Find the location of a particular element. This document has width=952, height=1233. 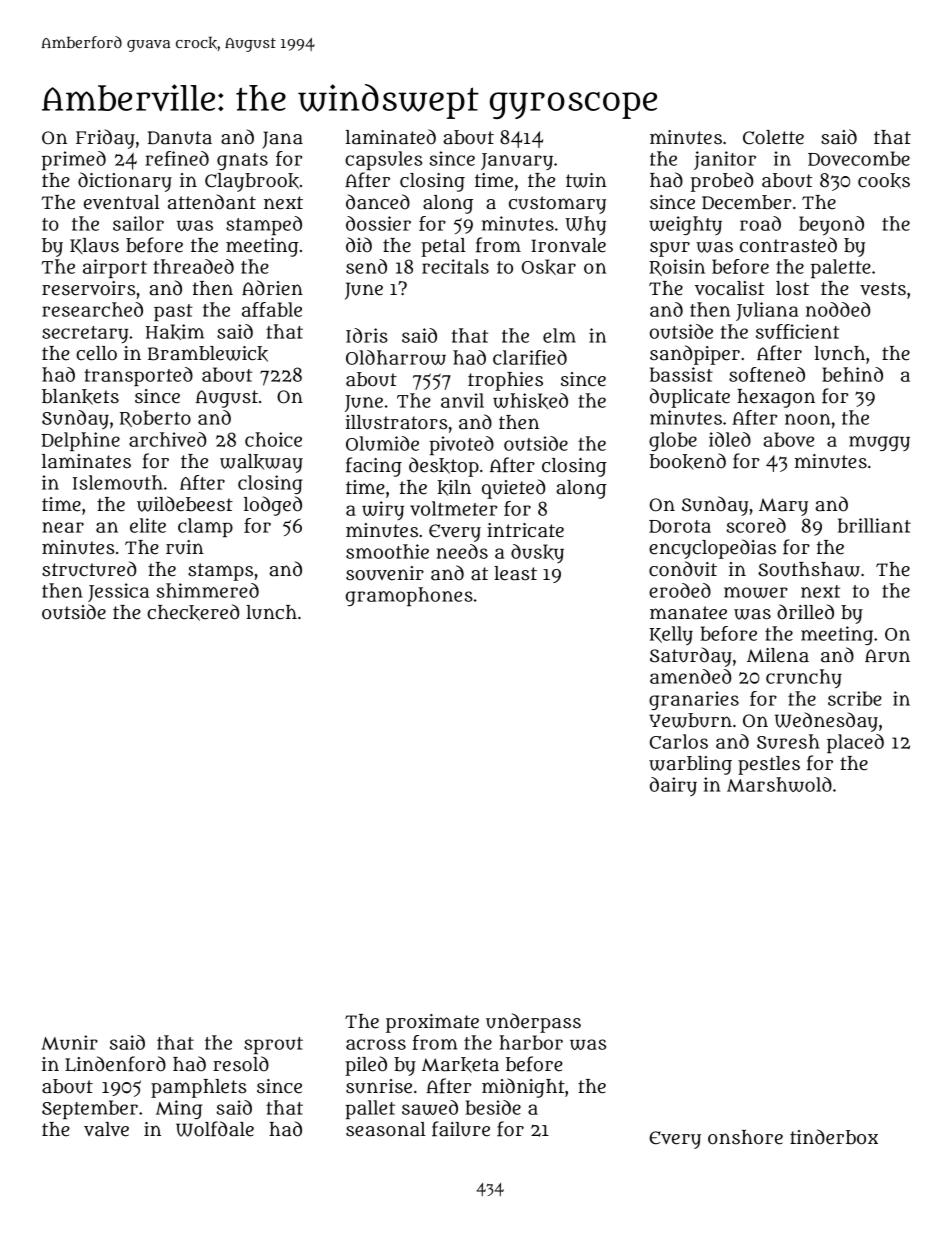

laminated is located at coordinates (391, 137).
